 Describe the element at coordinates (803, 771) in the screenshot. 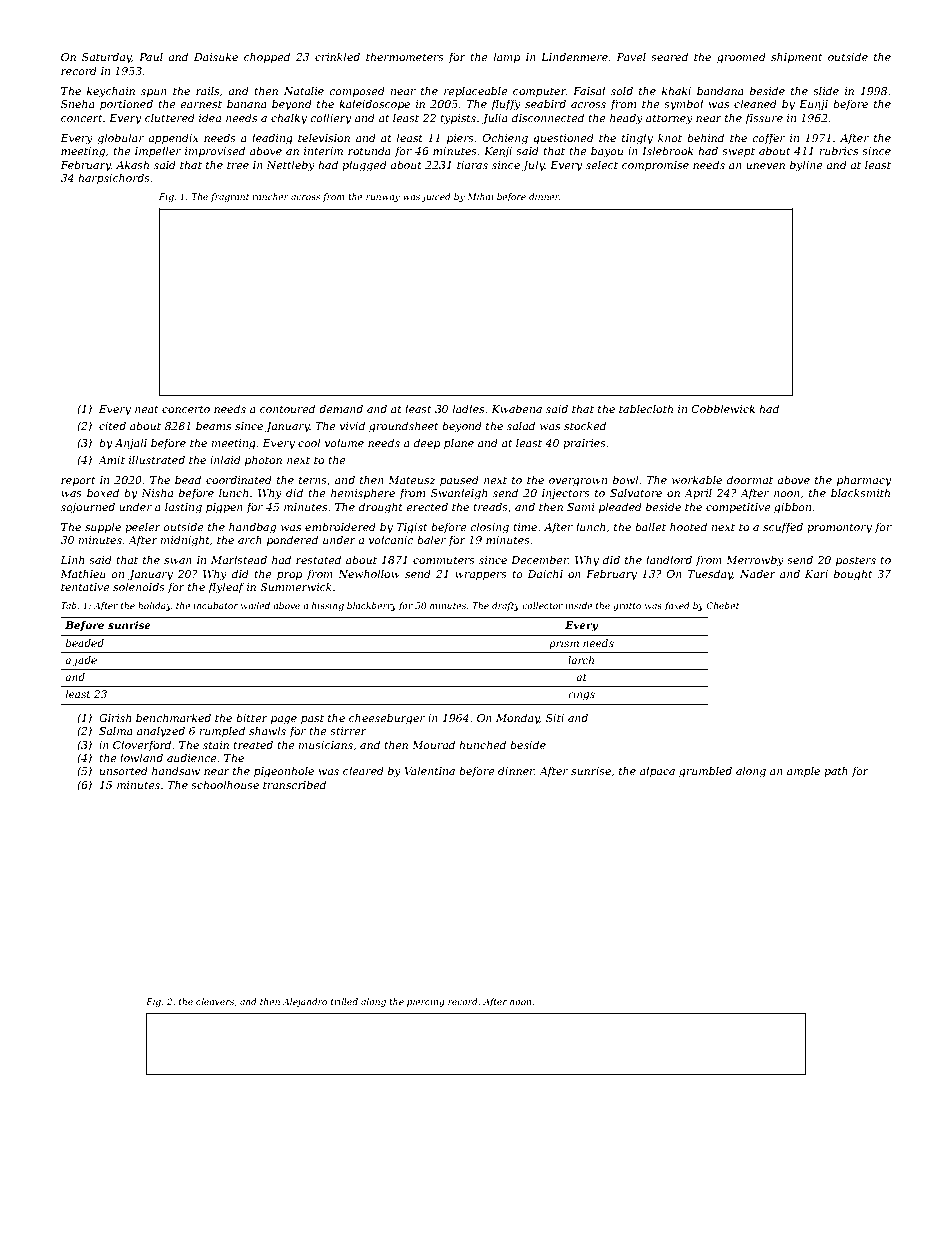

I see `ample` at that location.
